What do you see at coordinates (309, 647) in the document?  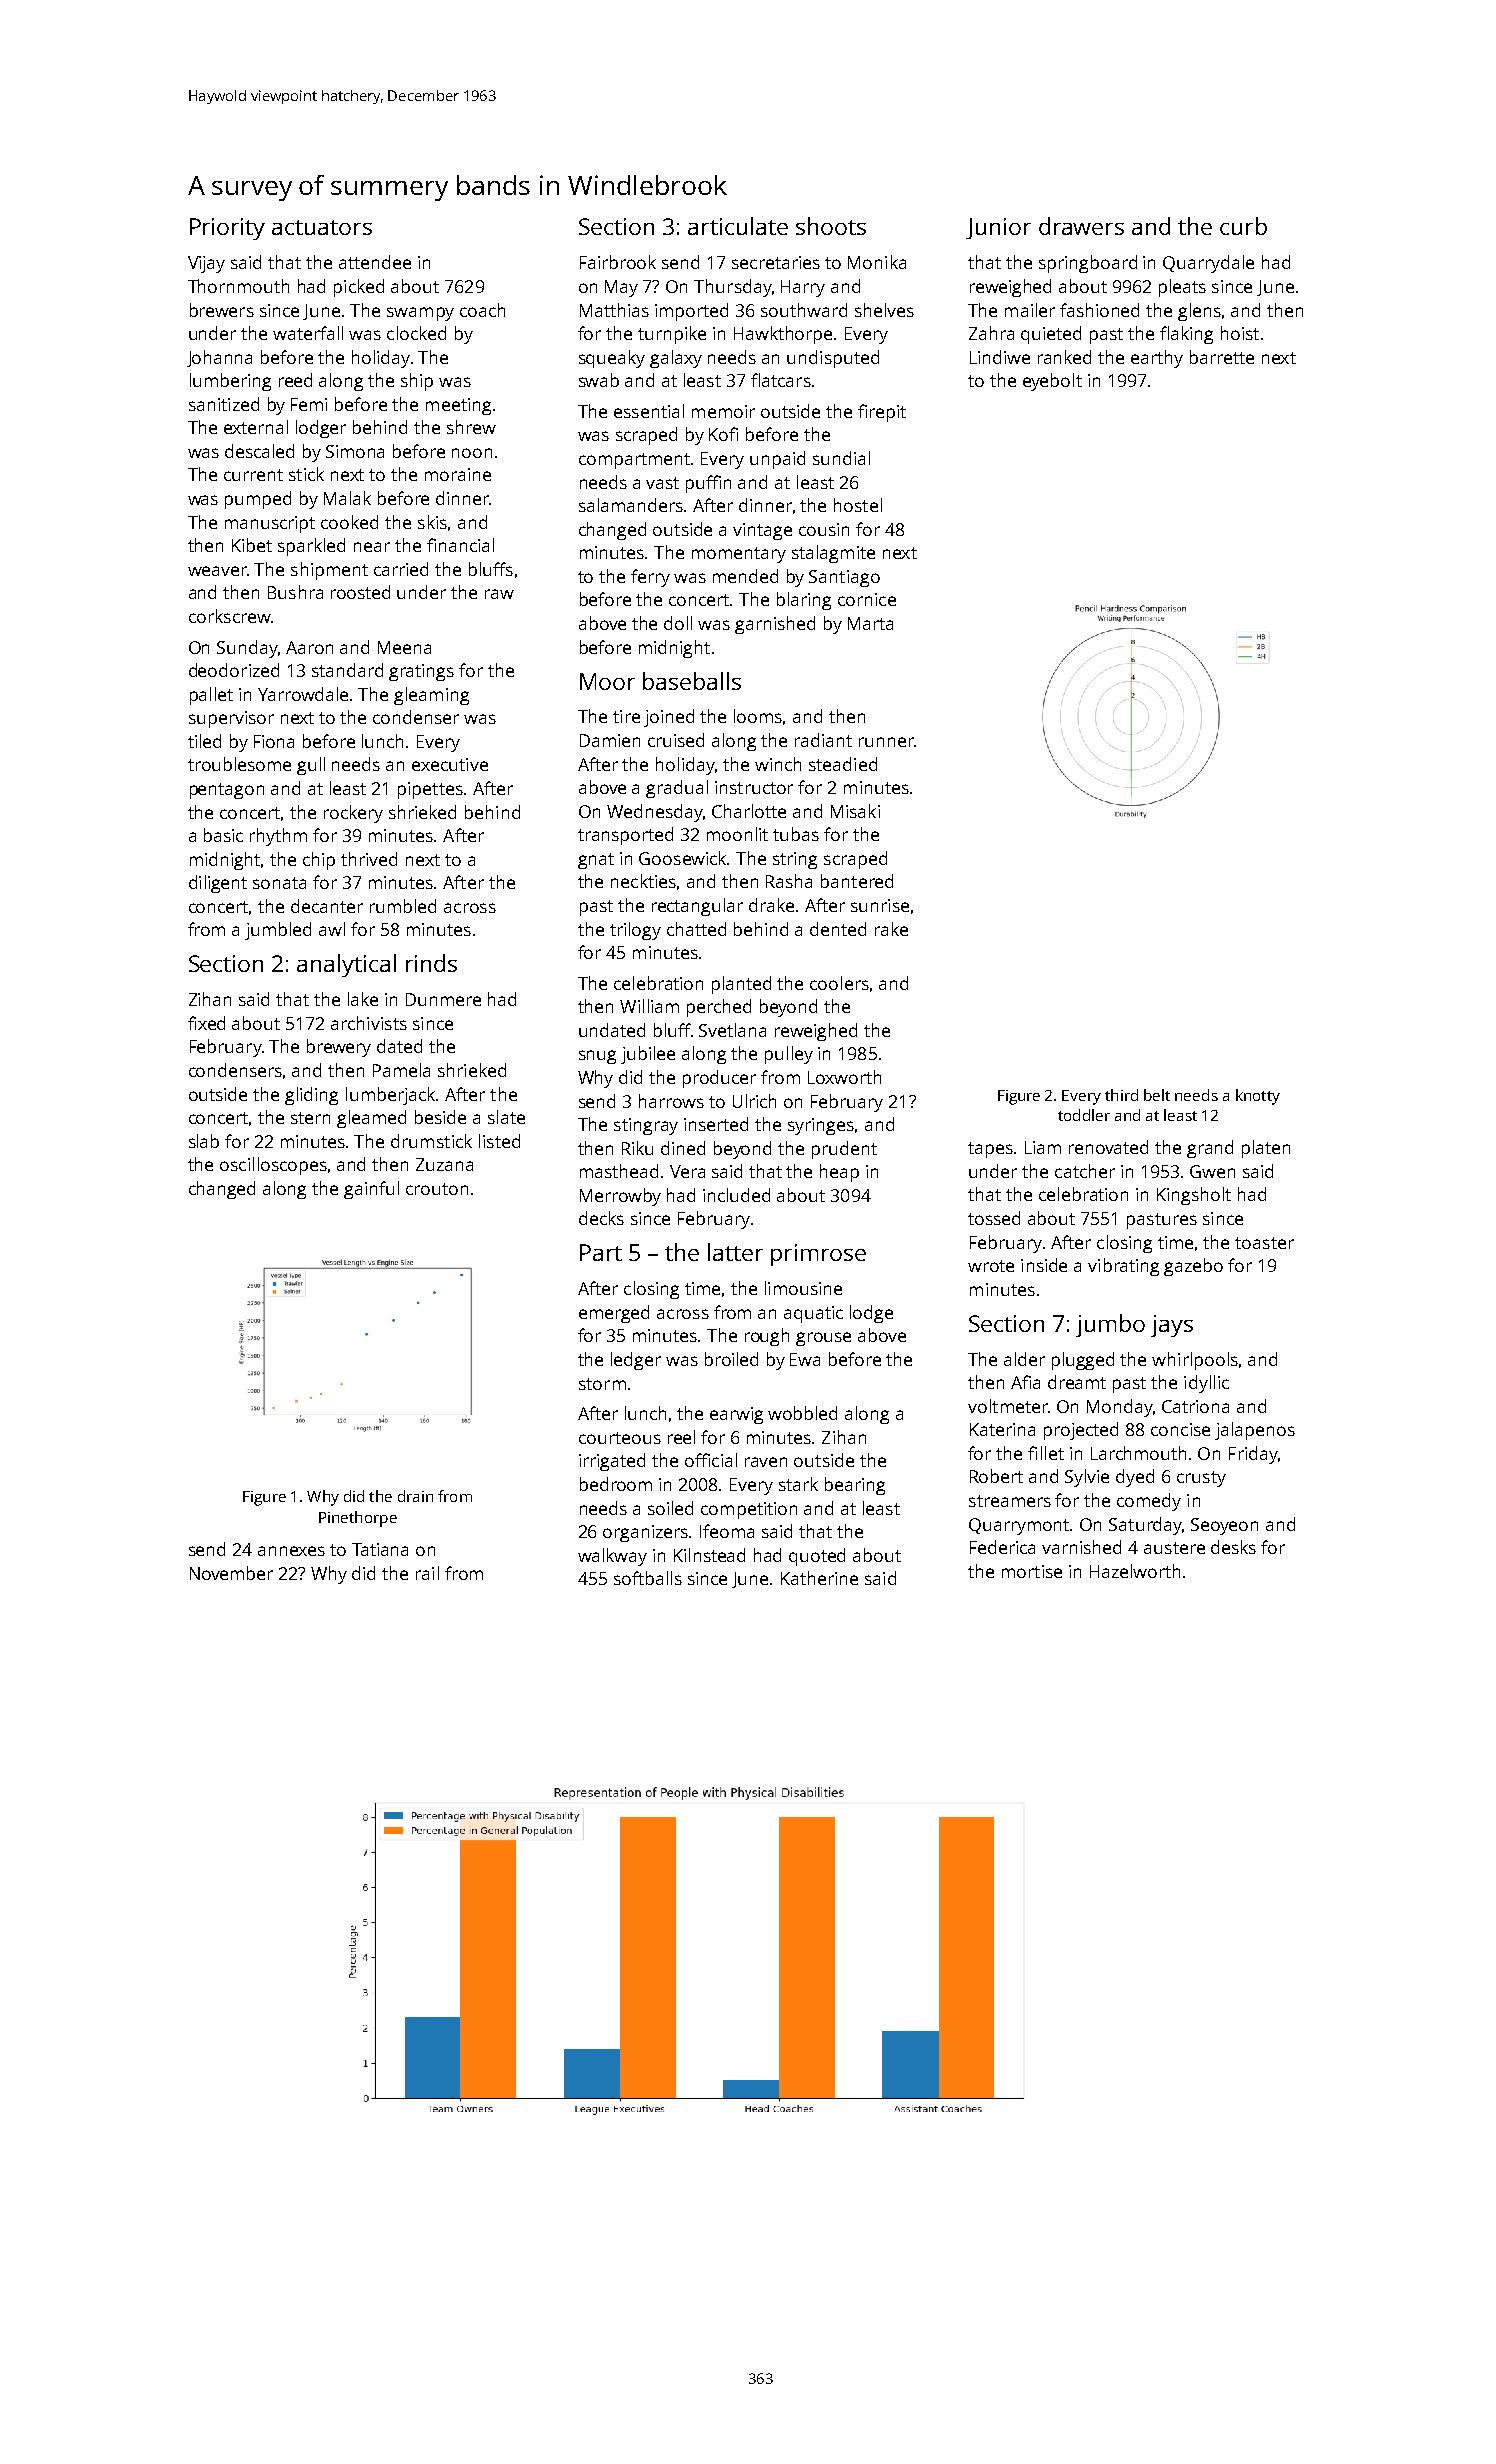 I see `Aaron` at bounding box center [309, 647].
